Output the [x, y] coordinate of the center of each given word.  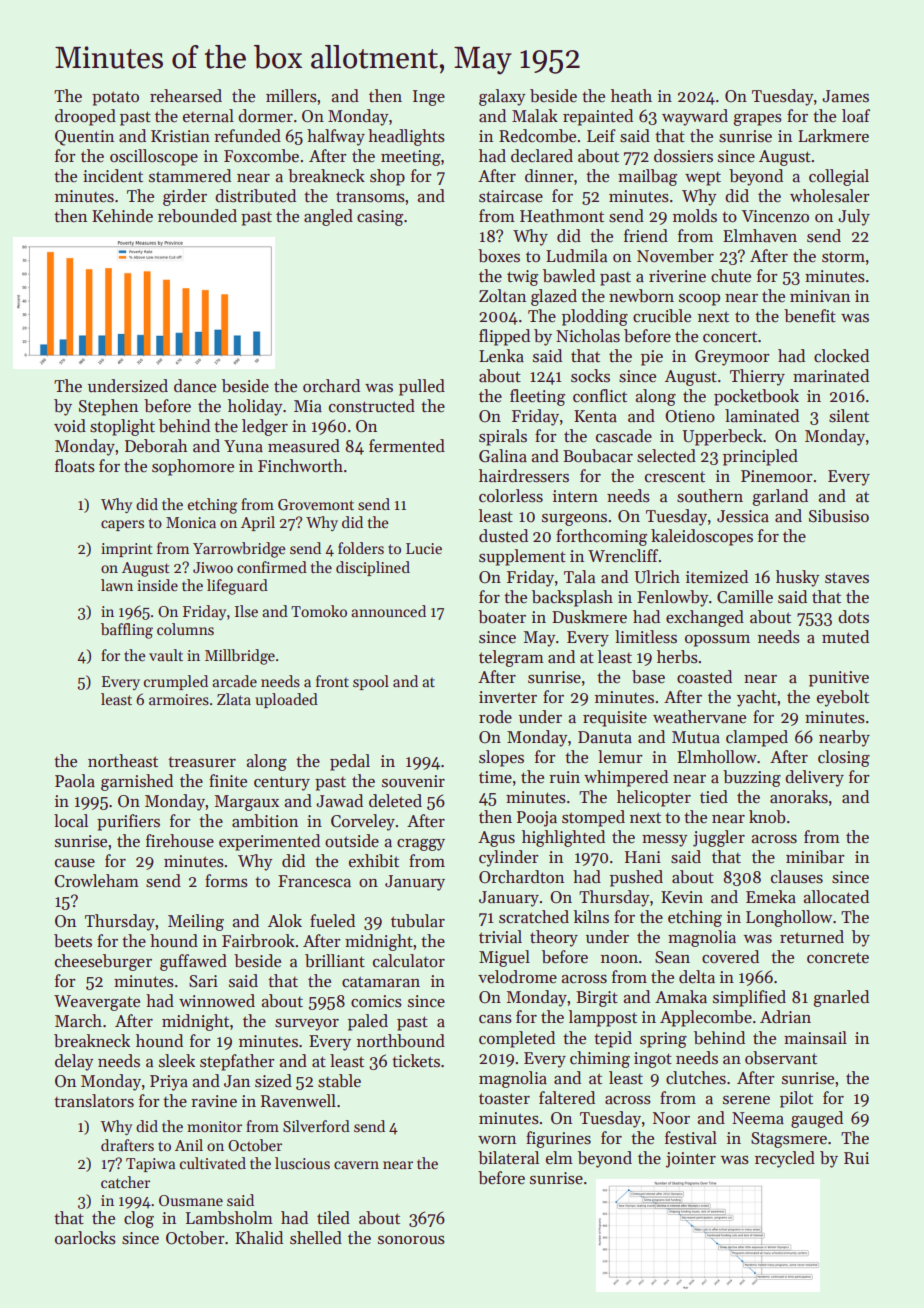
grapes [757, 120]
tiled [333, 1218]
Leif [601, 136]
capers [122, 525]
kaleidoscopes [702, 537]
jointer [691, 1160]
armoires [179, 699]
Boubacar [598, 456]
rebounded [197, 216]
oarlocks [85, 1238]
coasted [704, 677]
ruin [564, 777]
